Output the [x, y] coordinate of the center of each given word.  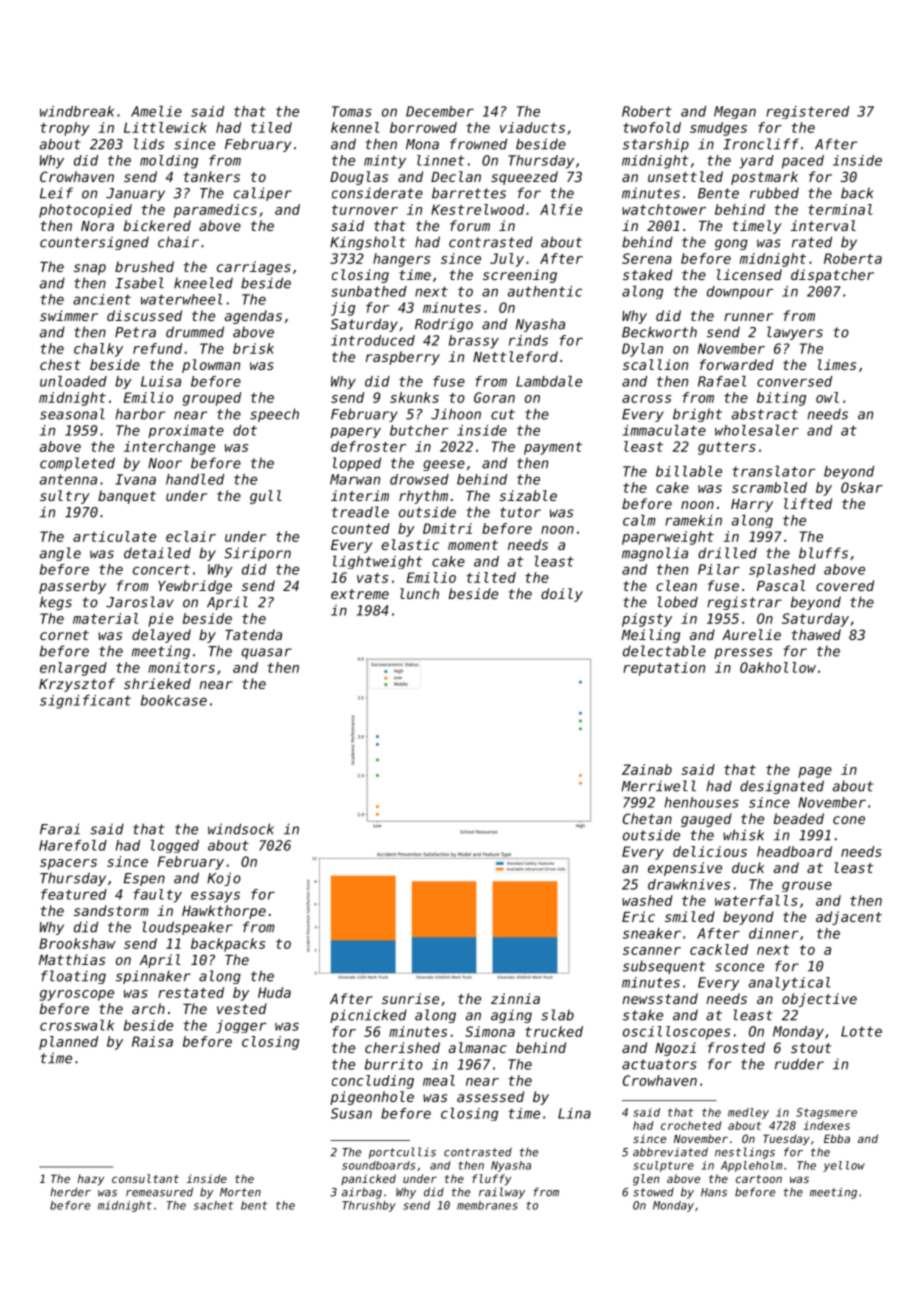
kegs [56, 603]
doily [562, 595]
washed [647, 900]
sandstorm [111, 910]
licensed [749, 274]
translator [773, 471]
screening [520, 276]
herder [70, 1192]
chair [178, 242]
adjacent [849, 918]
